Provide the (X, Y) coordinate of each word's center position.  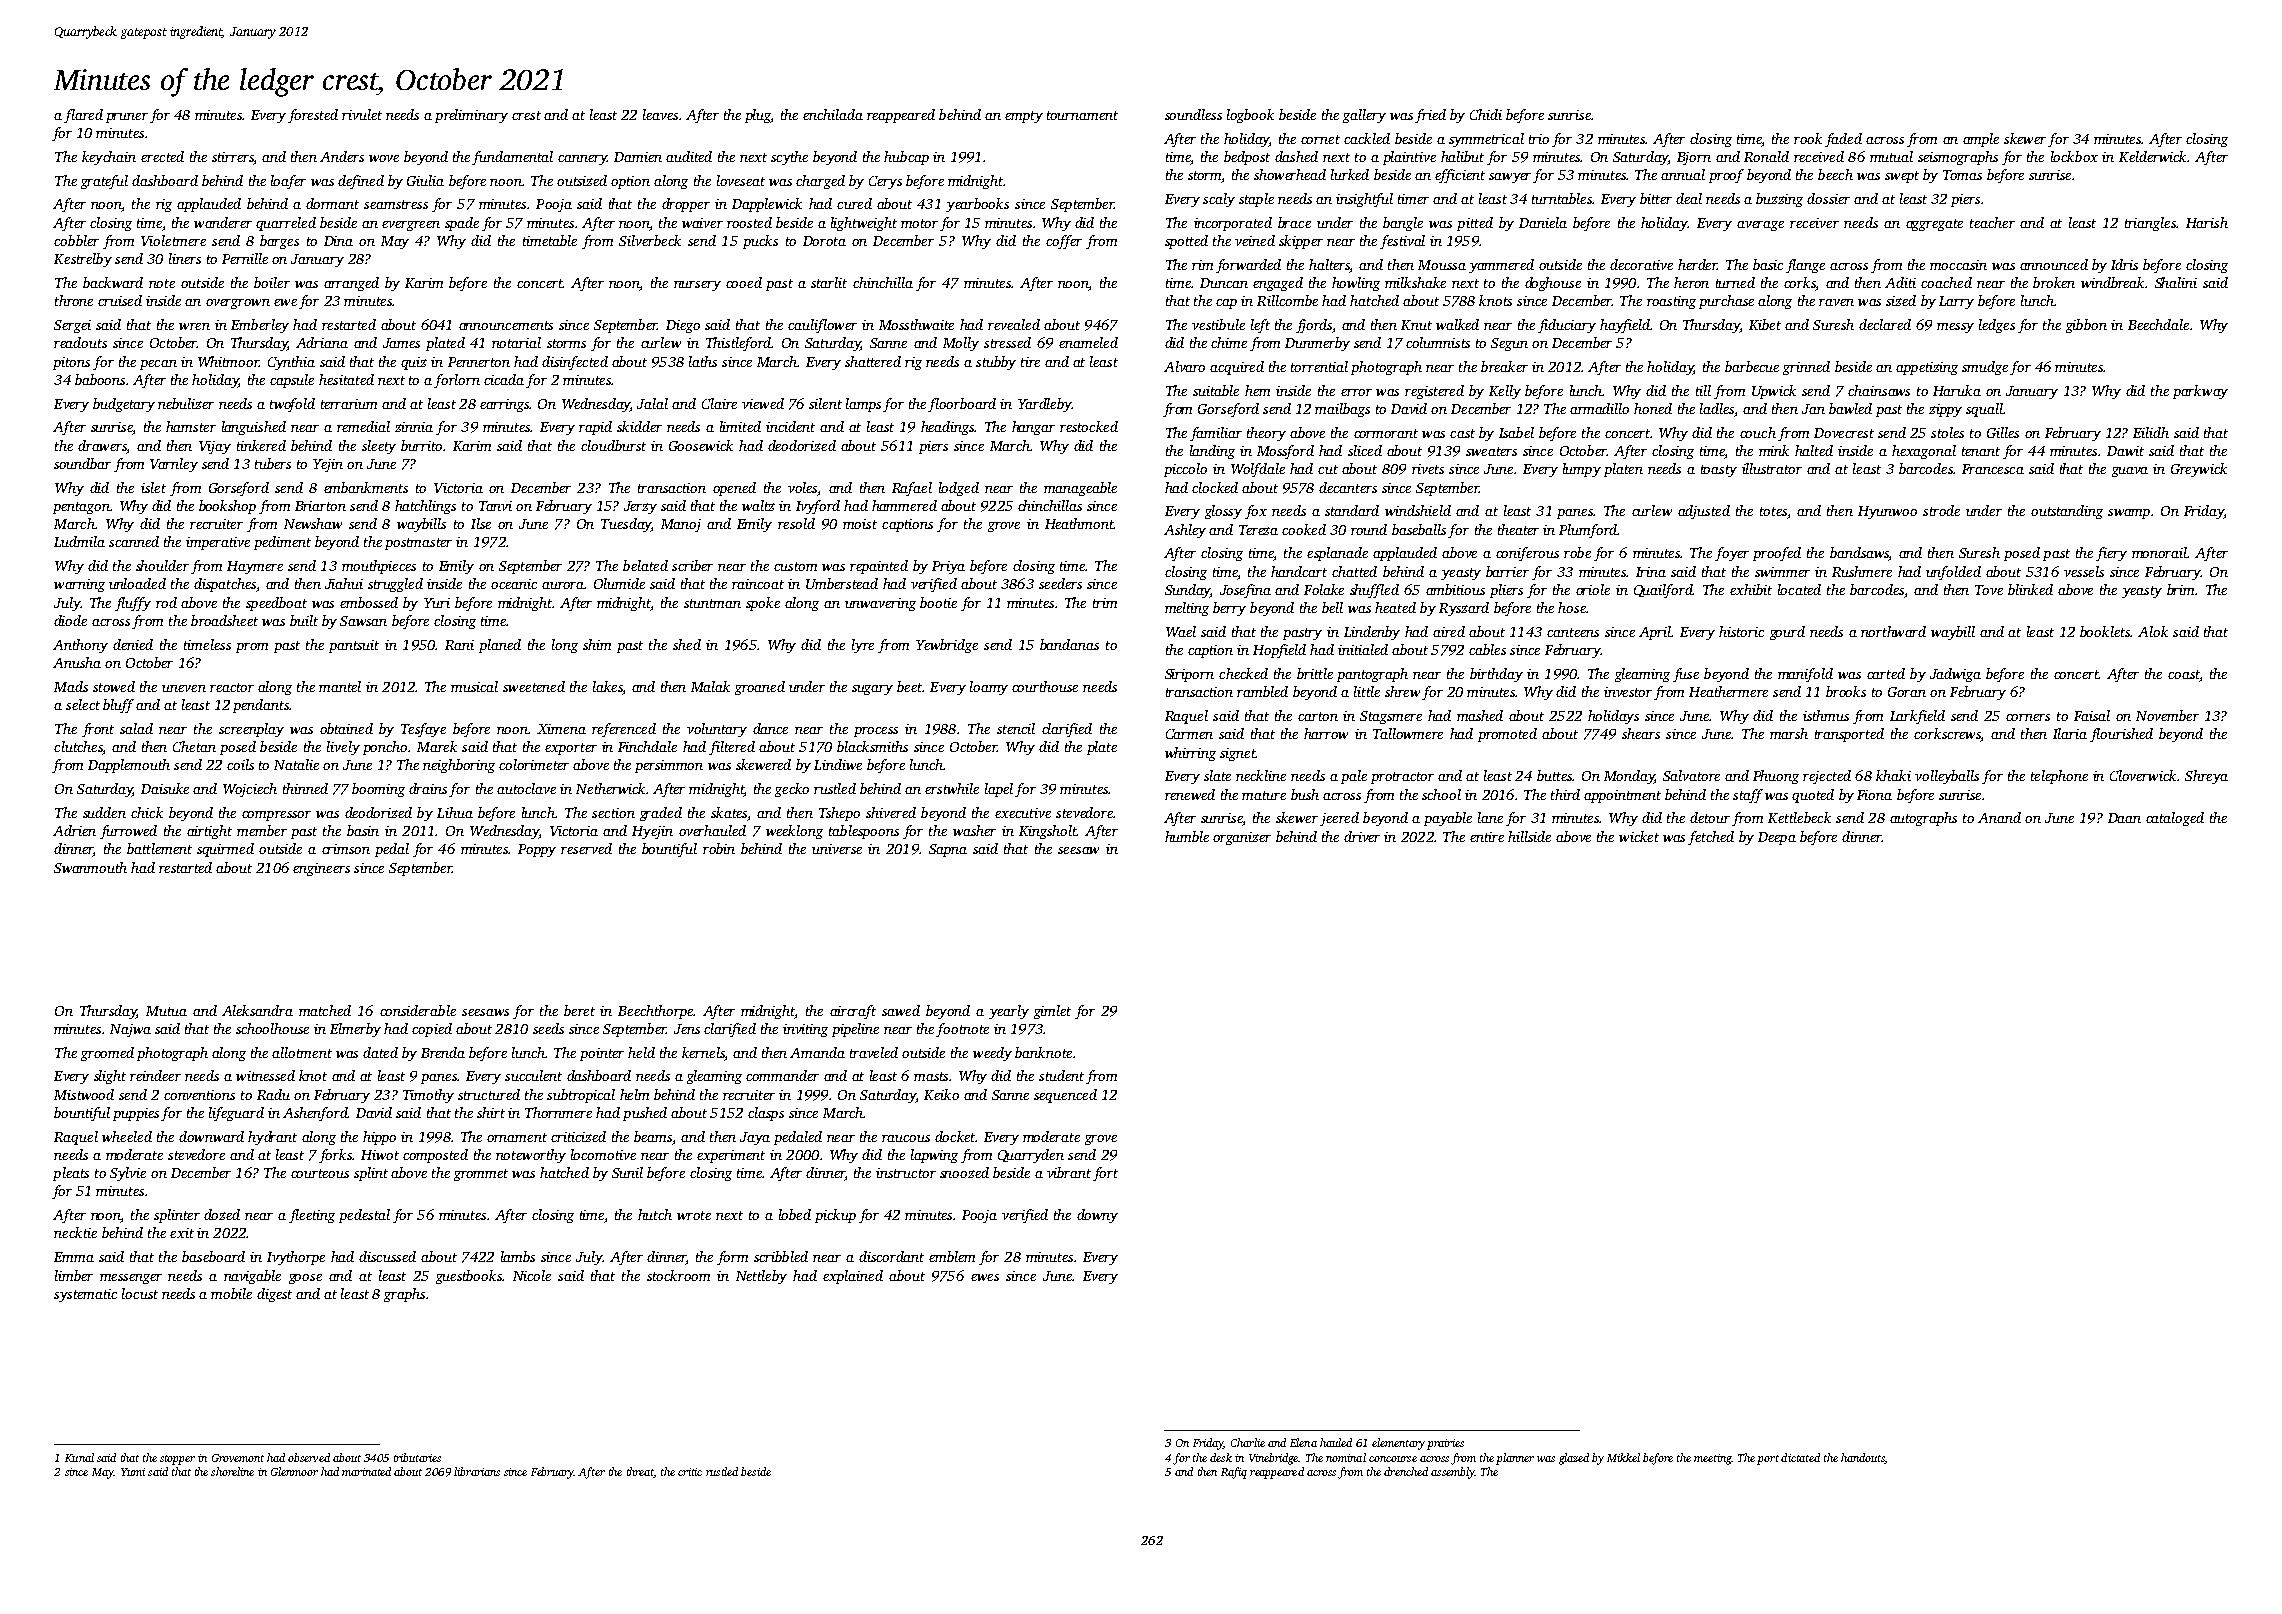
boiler (272, 282)
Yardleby (1044, 405)
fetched (1711, 838)
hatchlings (425, 507)
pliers (1506, 591)
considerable (418, 1010)
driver (1362, 836)
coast (2184, 676)
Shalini (2176, 282)
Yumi (133, 1472)
